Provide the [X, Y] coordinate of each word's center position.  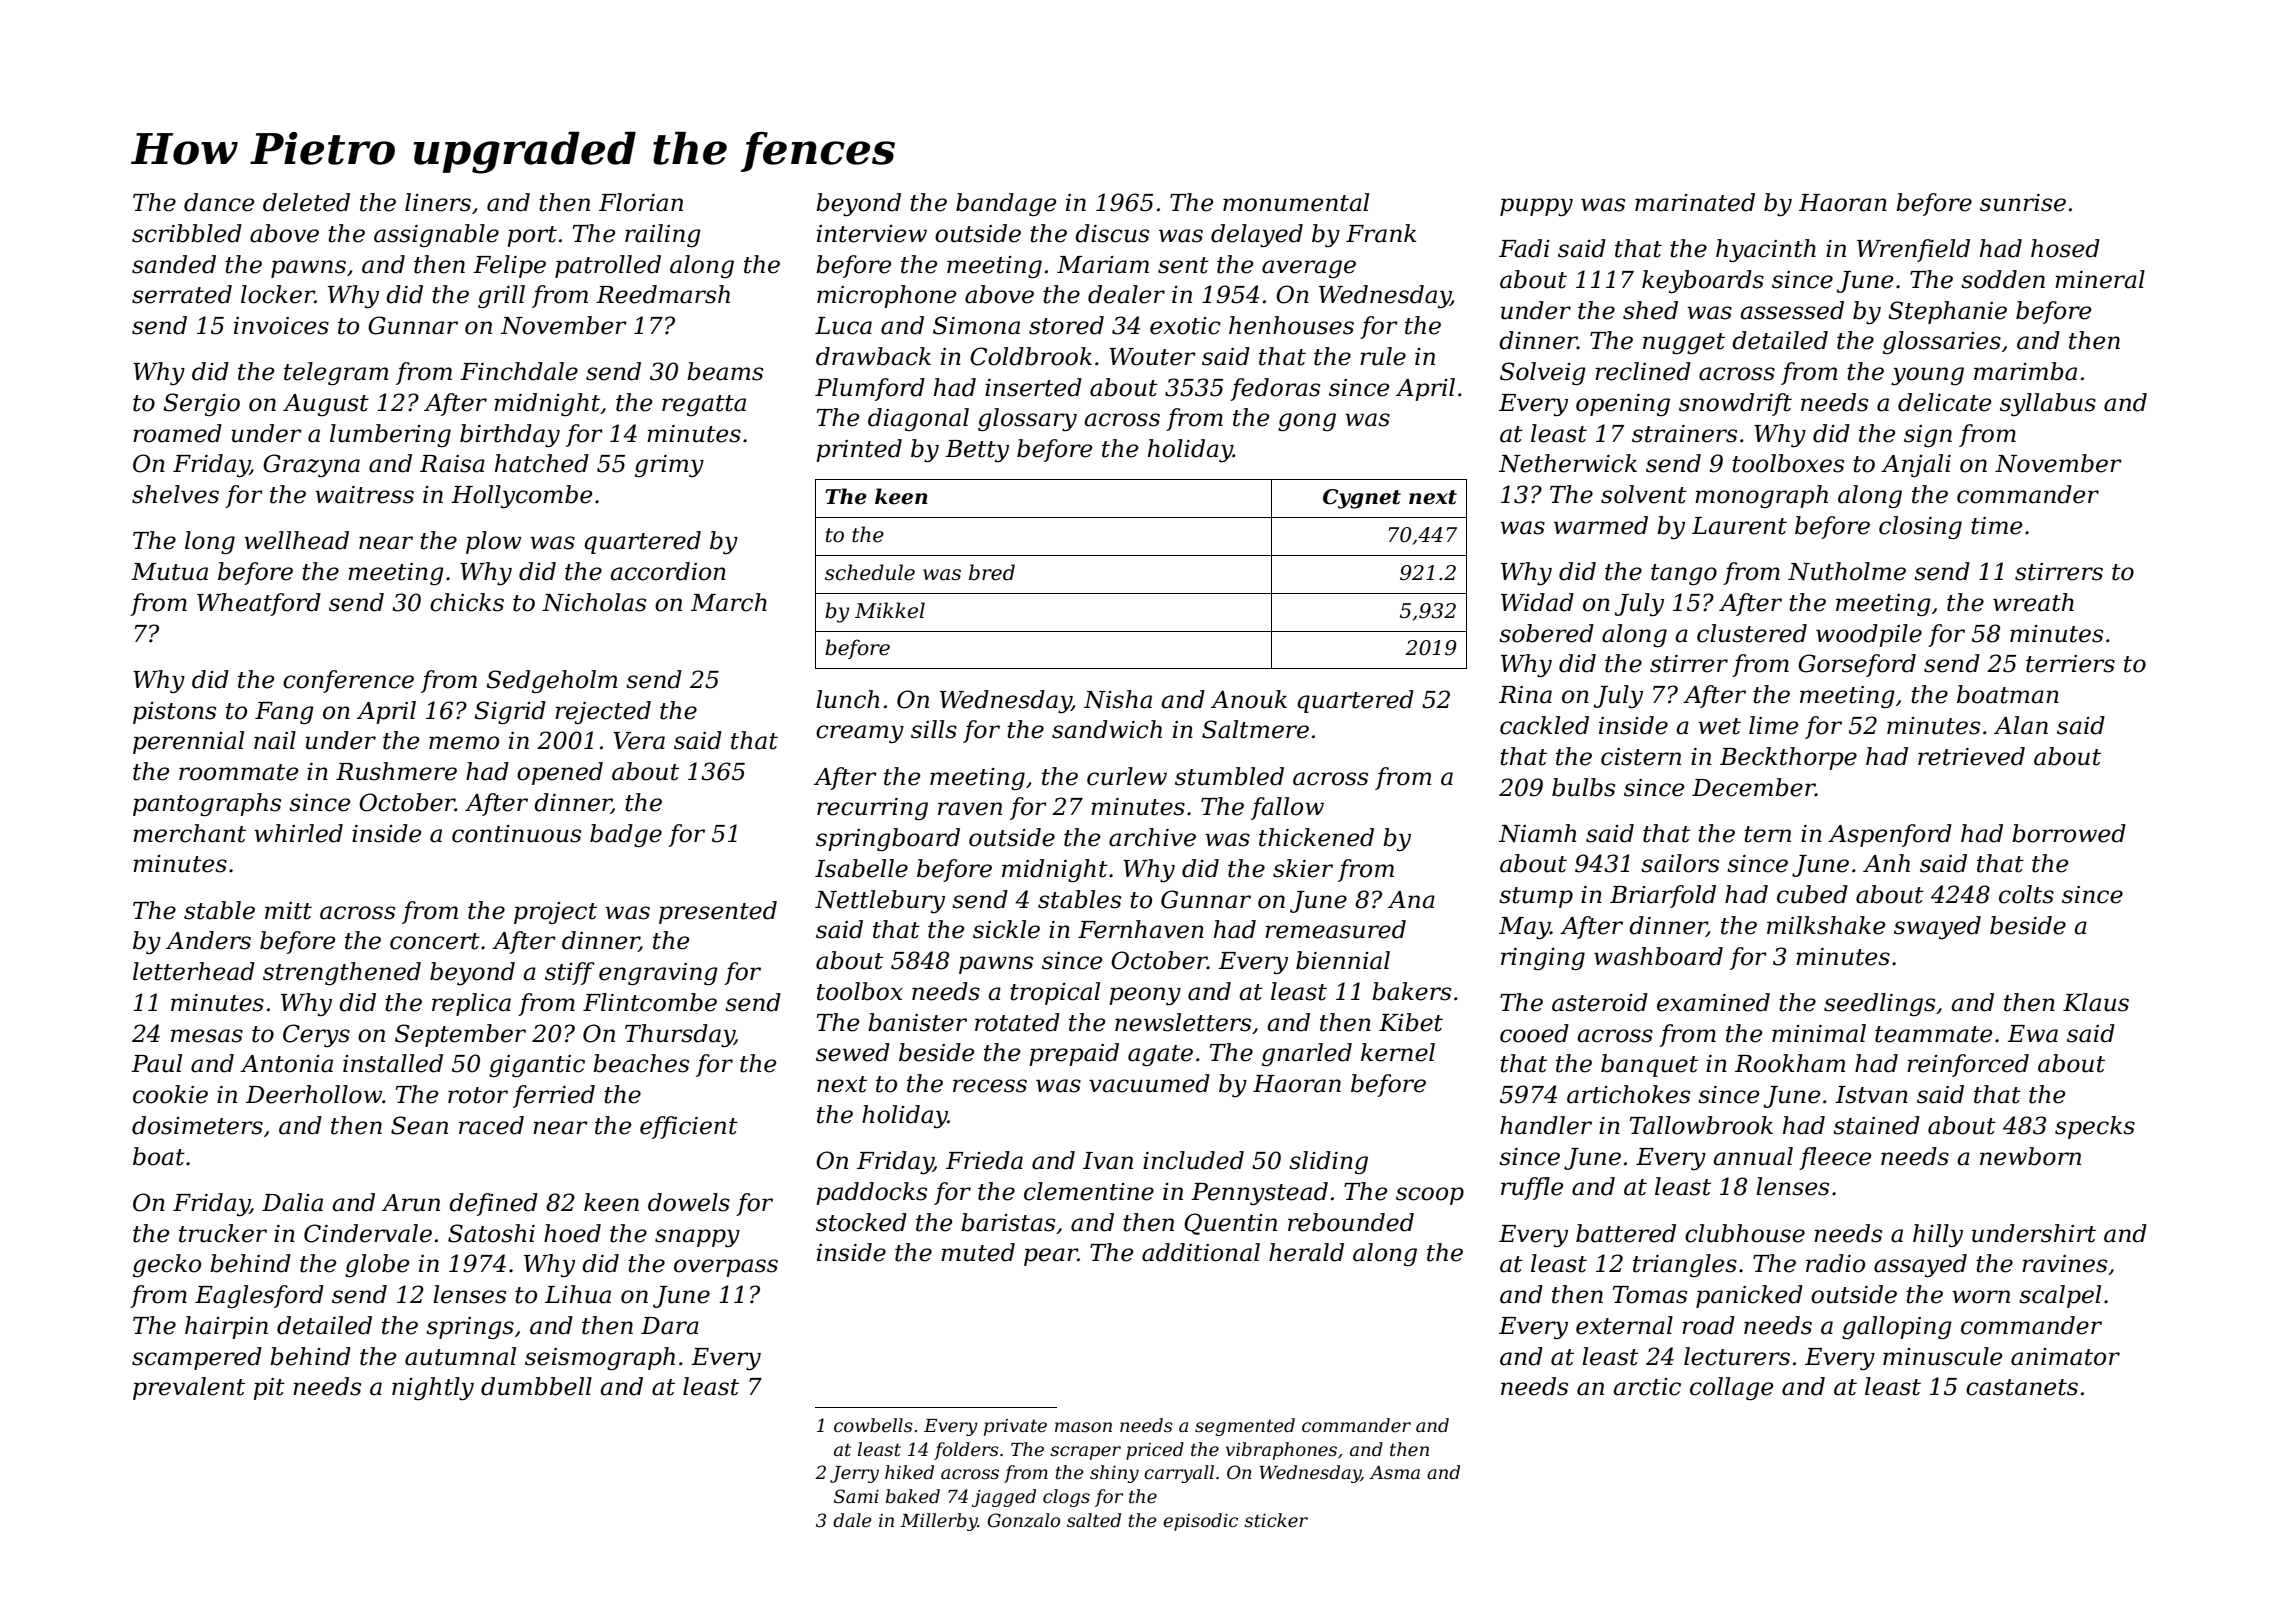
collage [1731, 1388]
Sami [856, 1496]
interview [872, 234]
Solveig [1543, 373]
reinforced [1968, 1065]
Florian [641, 202]
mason [1083, 1427]
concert [435, 941]
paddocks [871, 1193]
